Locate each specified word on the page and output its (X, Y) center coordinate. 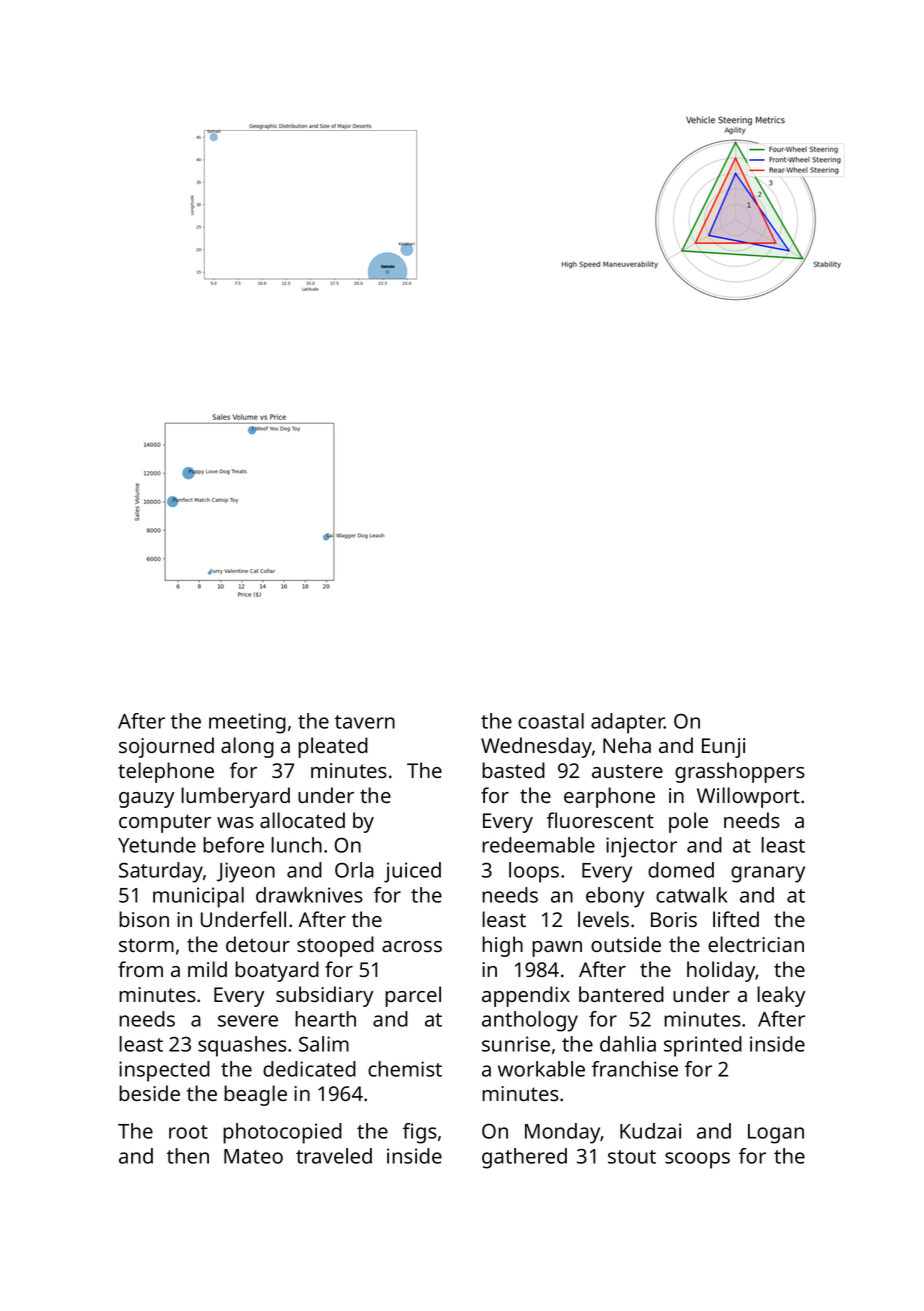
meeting (247, 723)
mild (207, 969)
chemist (405, 1069)
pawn (557, 949)
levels (603, 919)
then (188, 1156)
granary (768, 874)
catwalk (691, 895)
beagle (255, 1095)
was (235, 822)
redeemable (538, 845)
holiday (721, 971)
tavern (365, 722)
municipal (198, 897)
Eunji (723, 748)
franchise (635, 1069)
